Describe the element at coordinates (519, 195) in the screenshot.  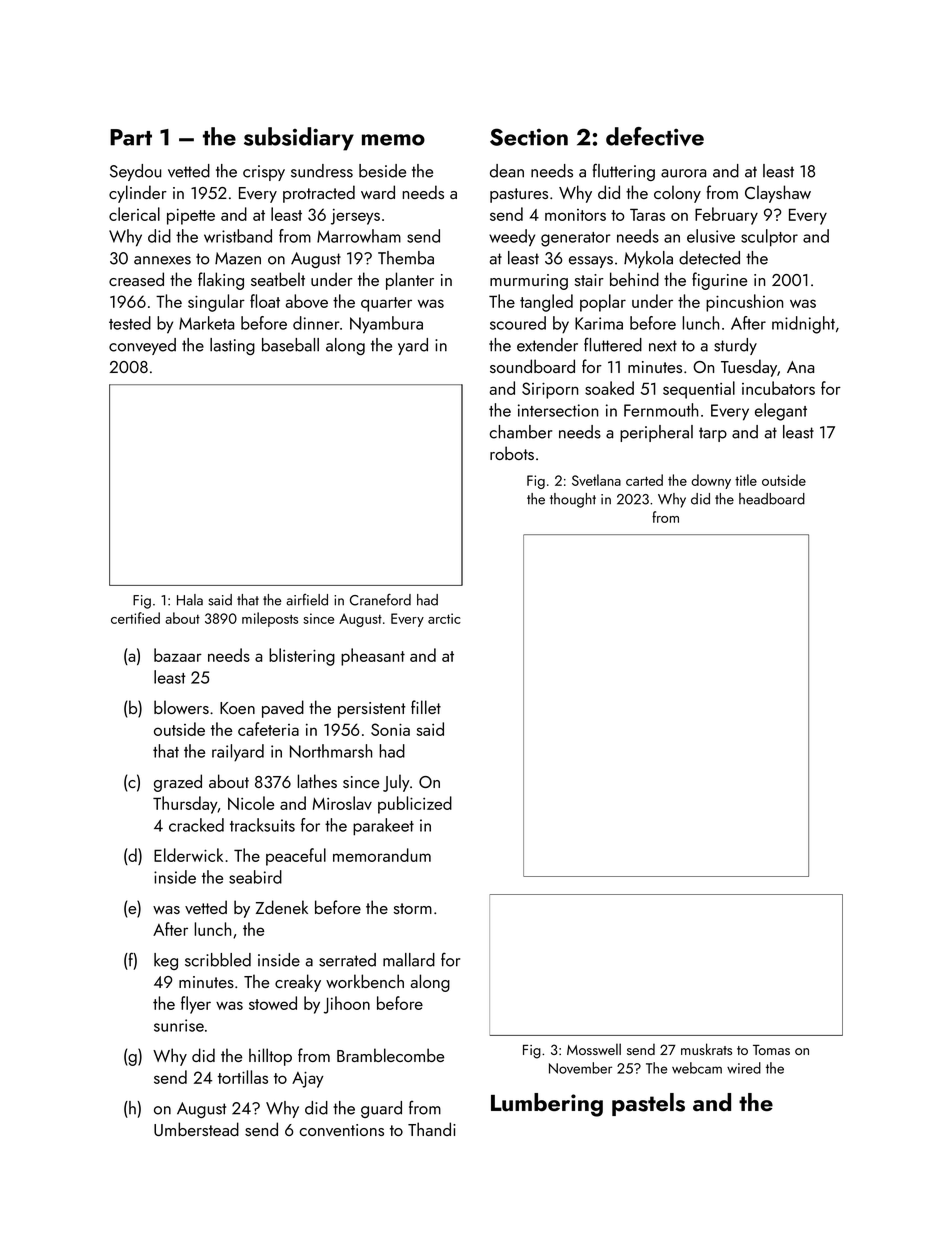
I see `pastures` at that location.
